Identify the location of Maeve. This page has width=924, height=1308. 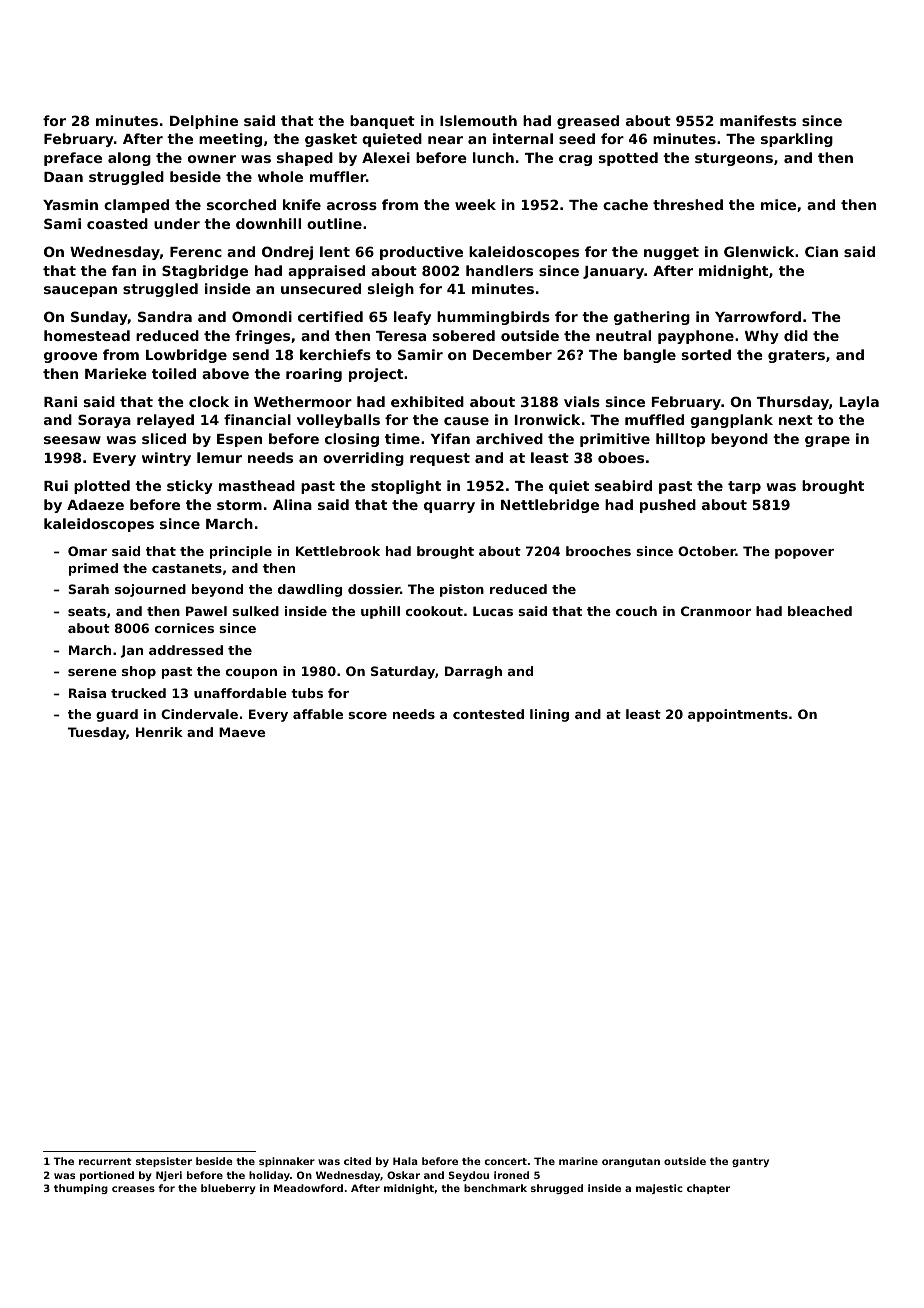
(242, 732).
